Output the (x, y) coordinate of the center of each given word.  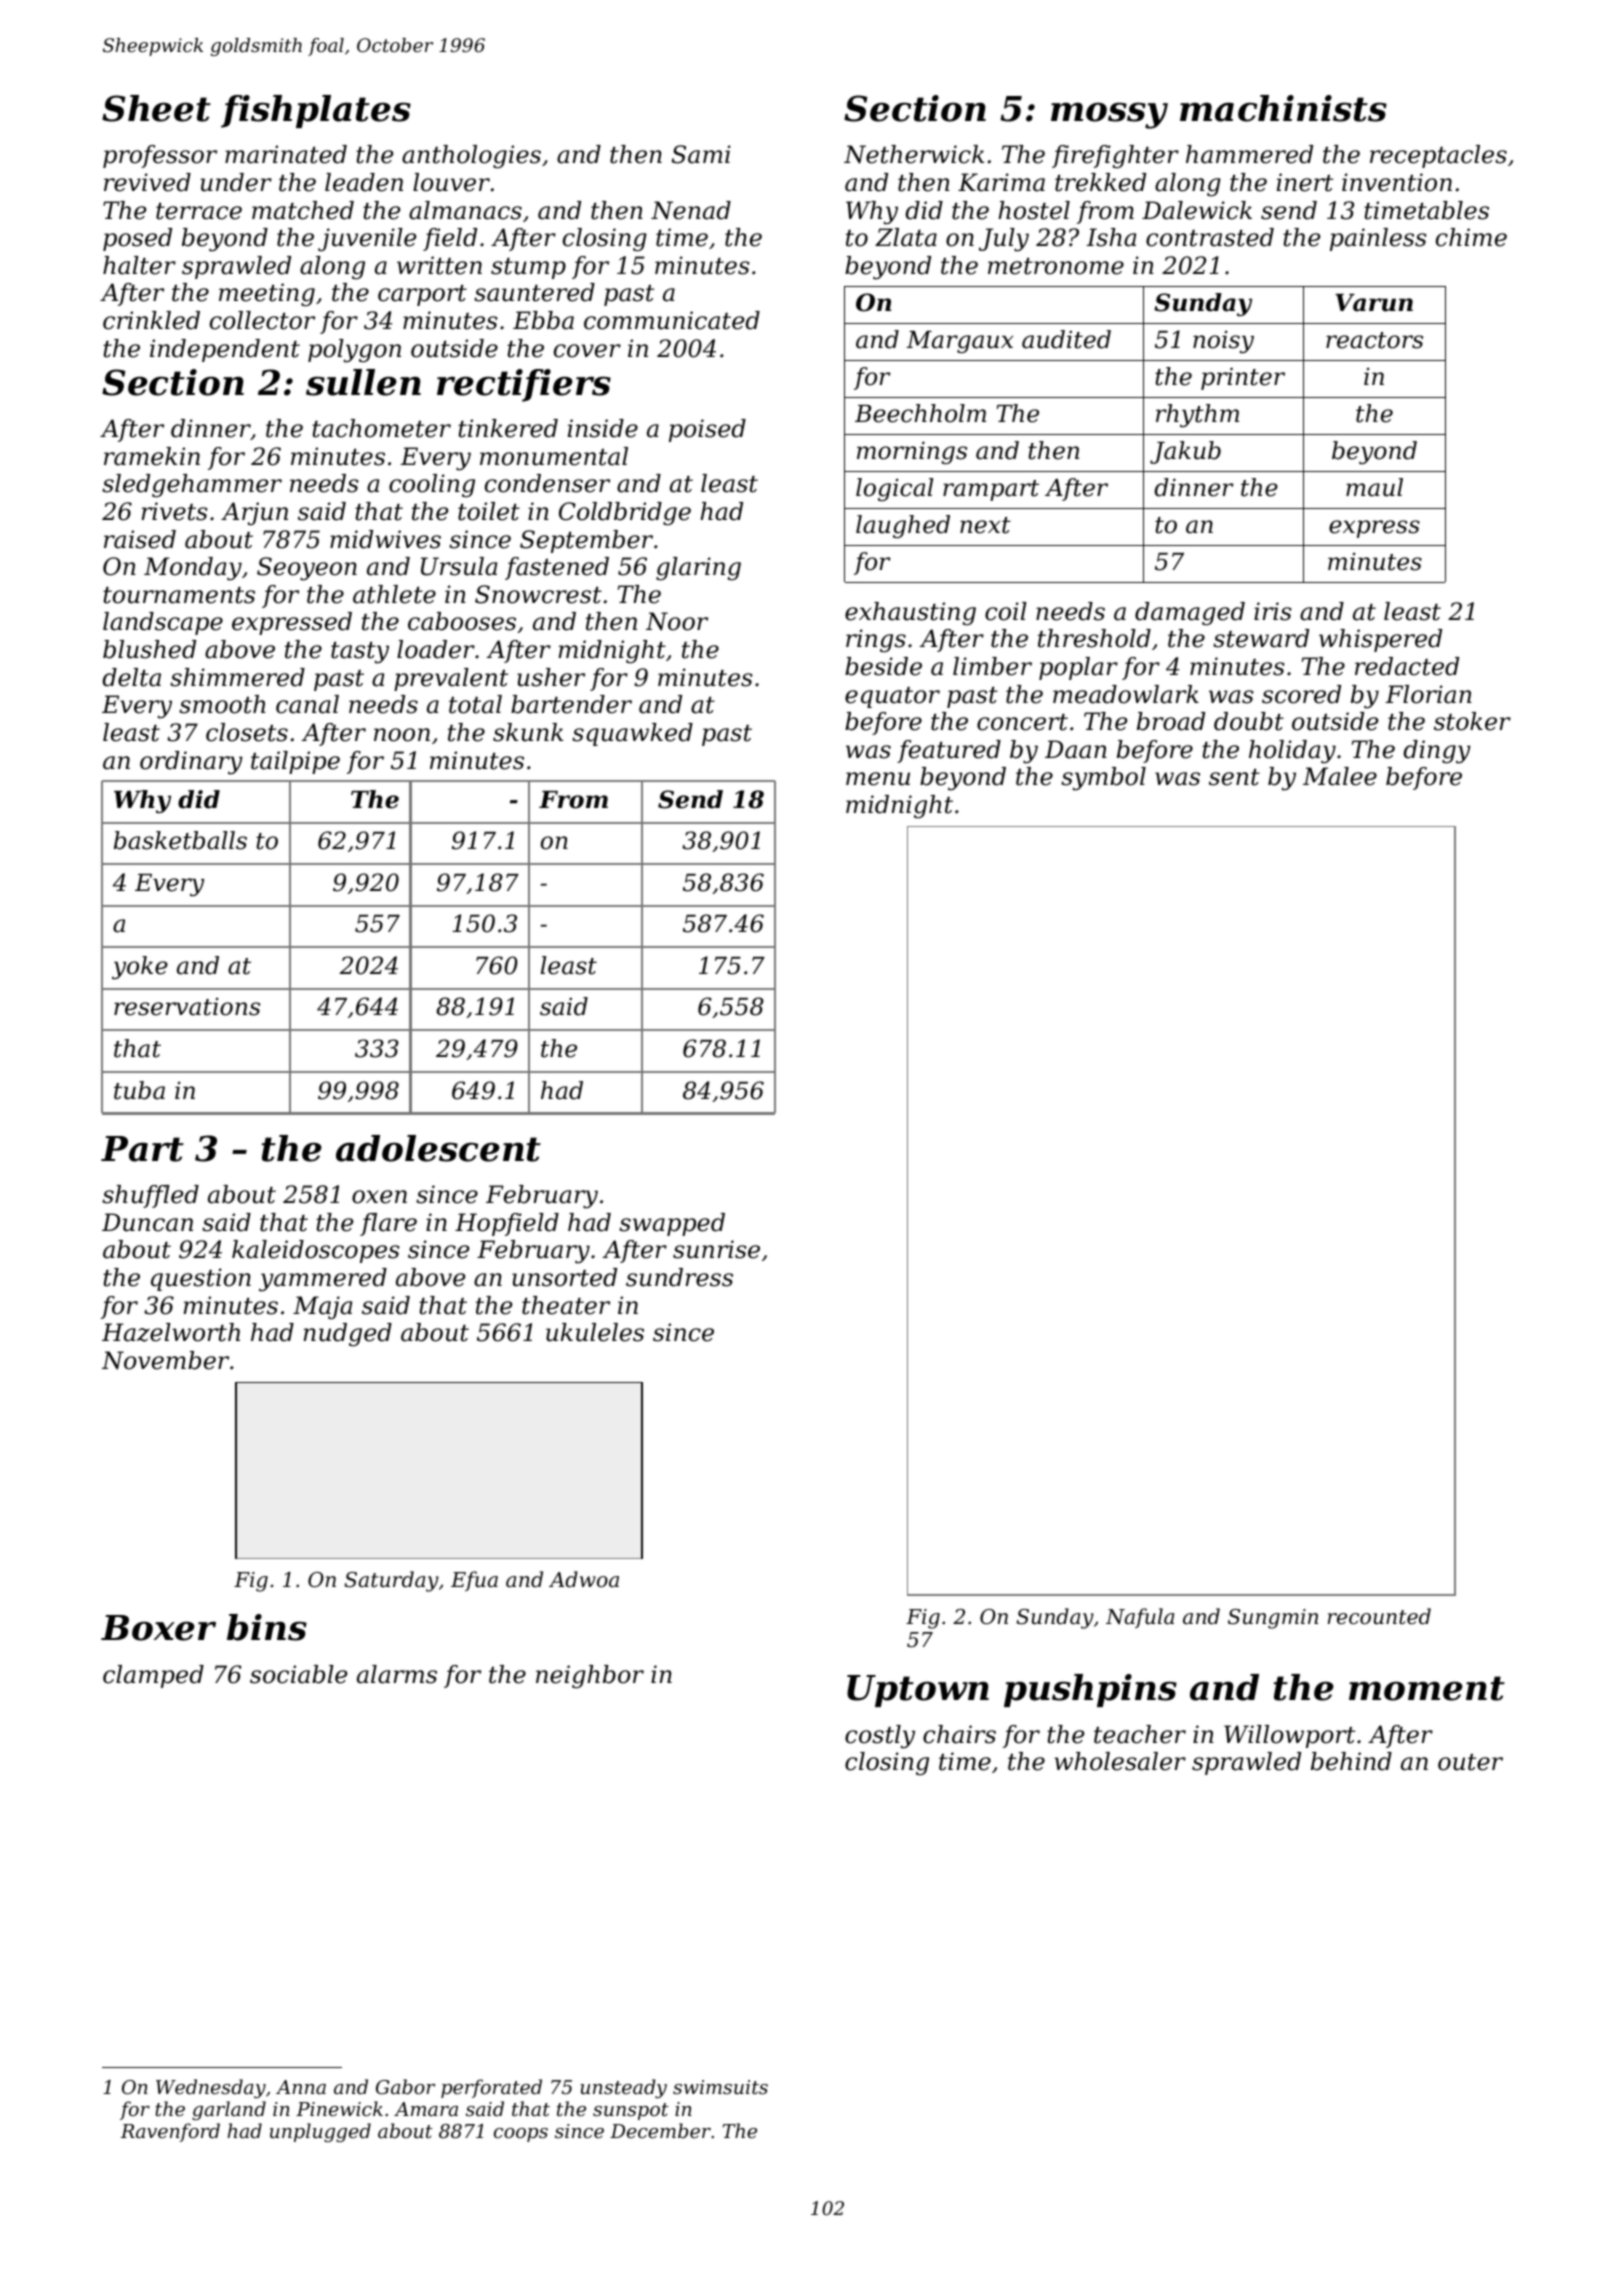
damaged (1190, 614)
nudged (348, 1335)
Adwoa (584, 1579)
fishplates (316, 111)
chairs (959, 1734)
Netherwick (914, 154)
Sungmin (1273, 1619)
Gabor (405, 2086)
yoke (140, 967)
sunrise (716, 1249)
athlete (394, 594)
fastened (557, 568)
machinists (1283, 108)
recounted (1379, 1616)
